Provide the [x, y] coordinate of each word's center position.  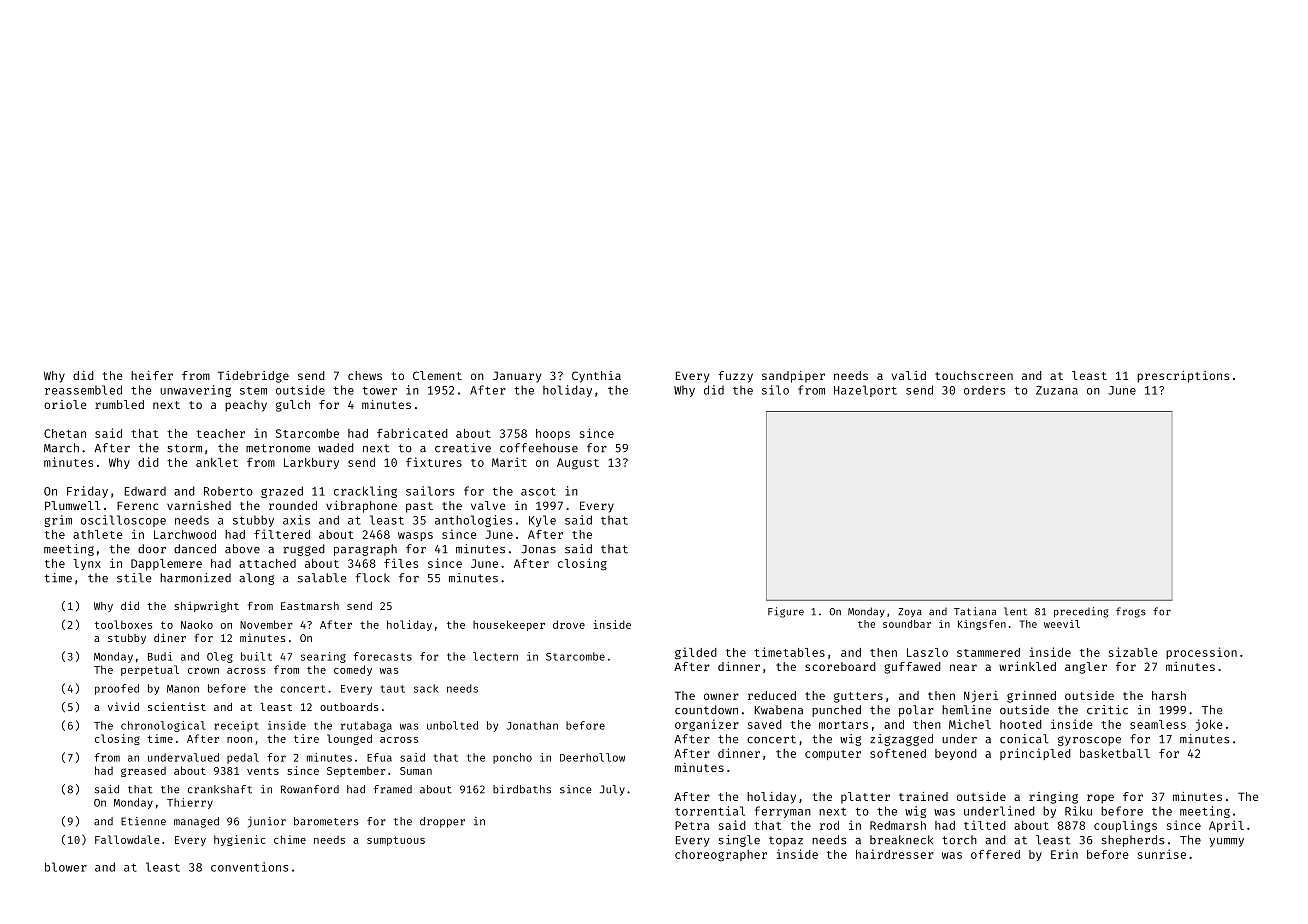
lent [1015, 611]
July [612, 790]
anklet [217, 462]
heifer [152, 375]
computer [833, 755]
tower [380, 390]
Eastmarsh [310, 606]
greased [143, 772]
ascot [538, 491]
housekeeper [509, 625]
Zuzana [1057, 390]
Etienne [143, 821]
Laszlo [927, 652]
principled [1035, 754]
